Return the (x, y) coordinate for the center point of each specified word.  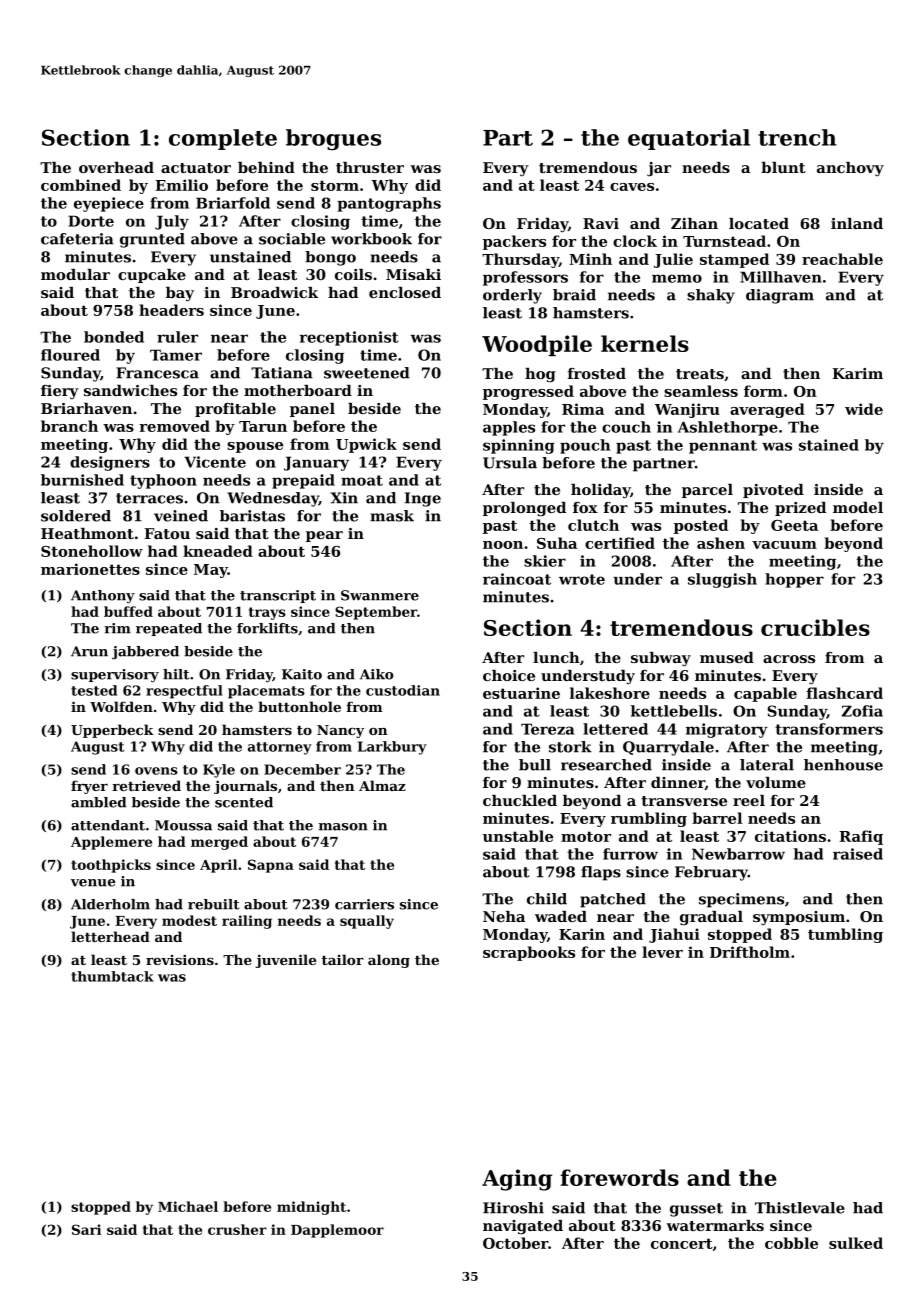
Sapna (271, 866)
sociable (292, 239)
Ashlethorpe (728, 428)
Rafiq (861, 837)
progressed (528, 392)
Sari (86, 1229)
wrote (582, 579)
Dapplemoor (337, 1231)
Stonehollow (92, 551)
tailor (343, 959)
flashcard (844, 693)
